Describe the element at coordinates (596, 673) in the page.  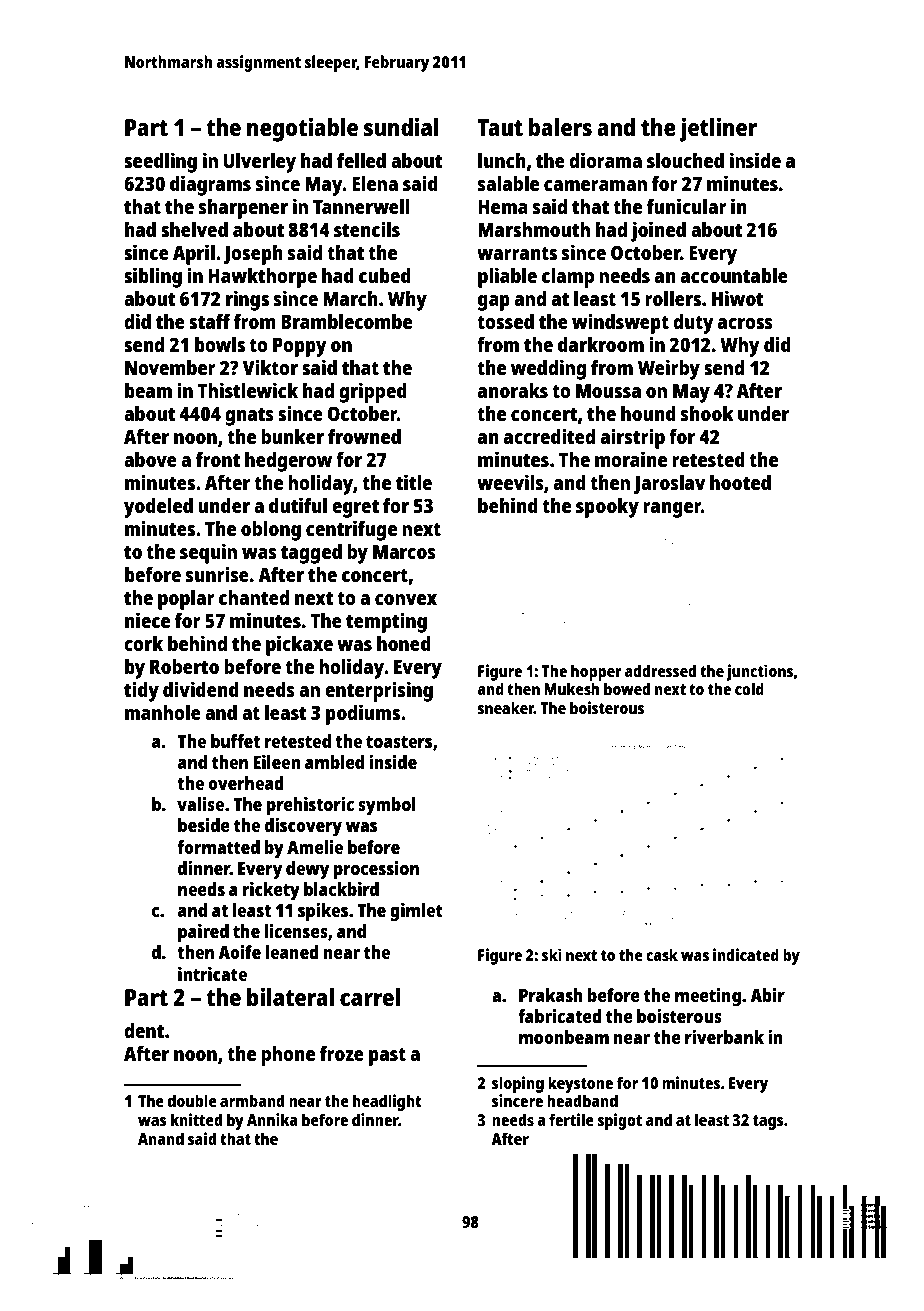
I see `hopper` at that location.
